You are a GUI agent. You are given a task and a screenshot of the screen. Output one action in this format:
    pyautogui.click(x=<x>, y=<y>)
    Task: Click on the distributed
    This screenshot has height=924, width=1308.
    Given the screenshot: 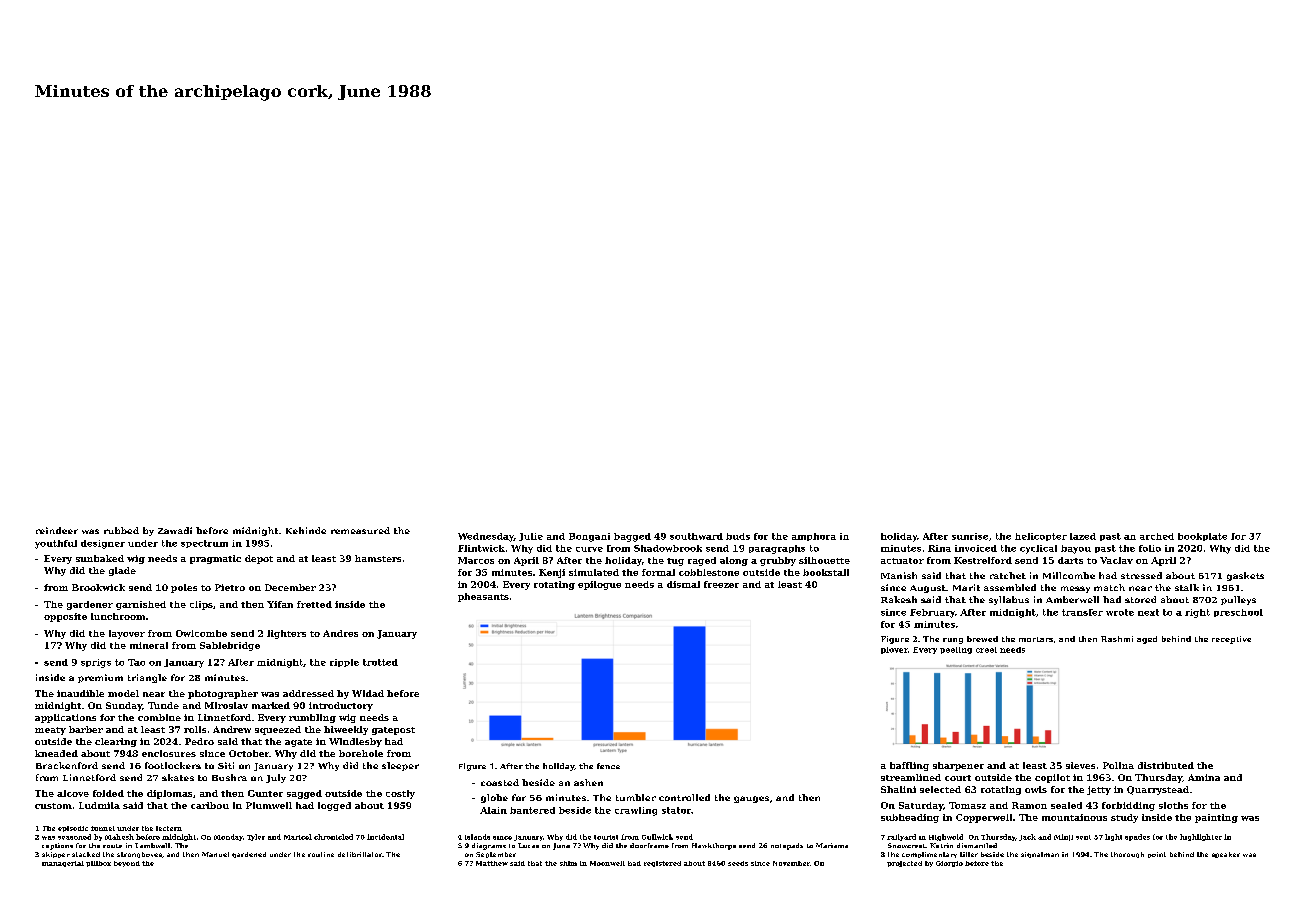 What is the action you would take?
    pyautogui.click(x=1166, y=765)
